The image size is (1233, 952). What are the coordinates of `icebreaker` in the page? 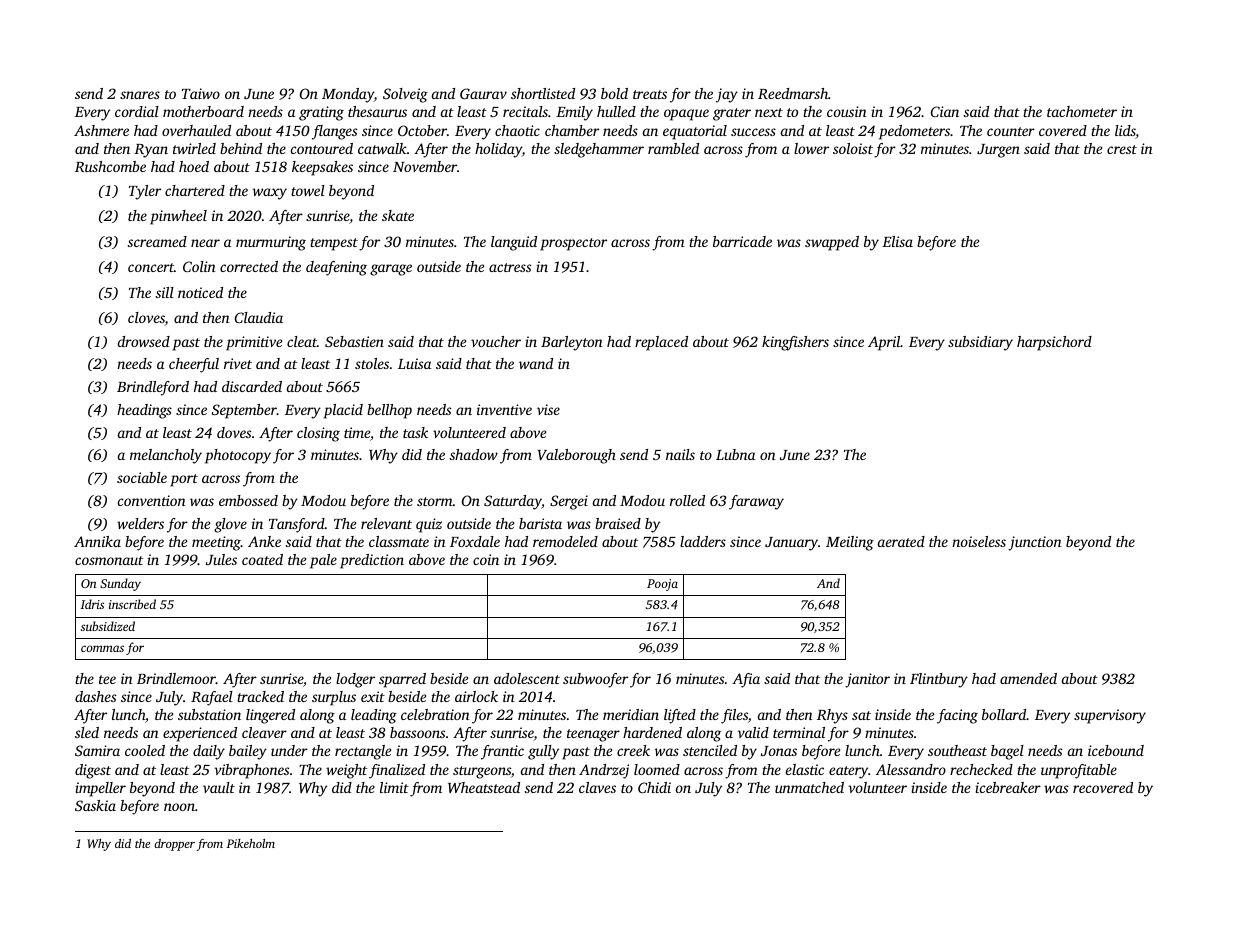 It's located at (1008, 787).
